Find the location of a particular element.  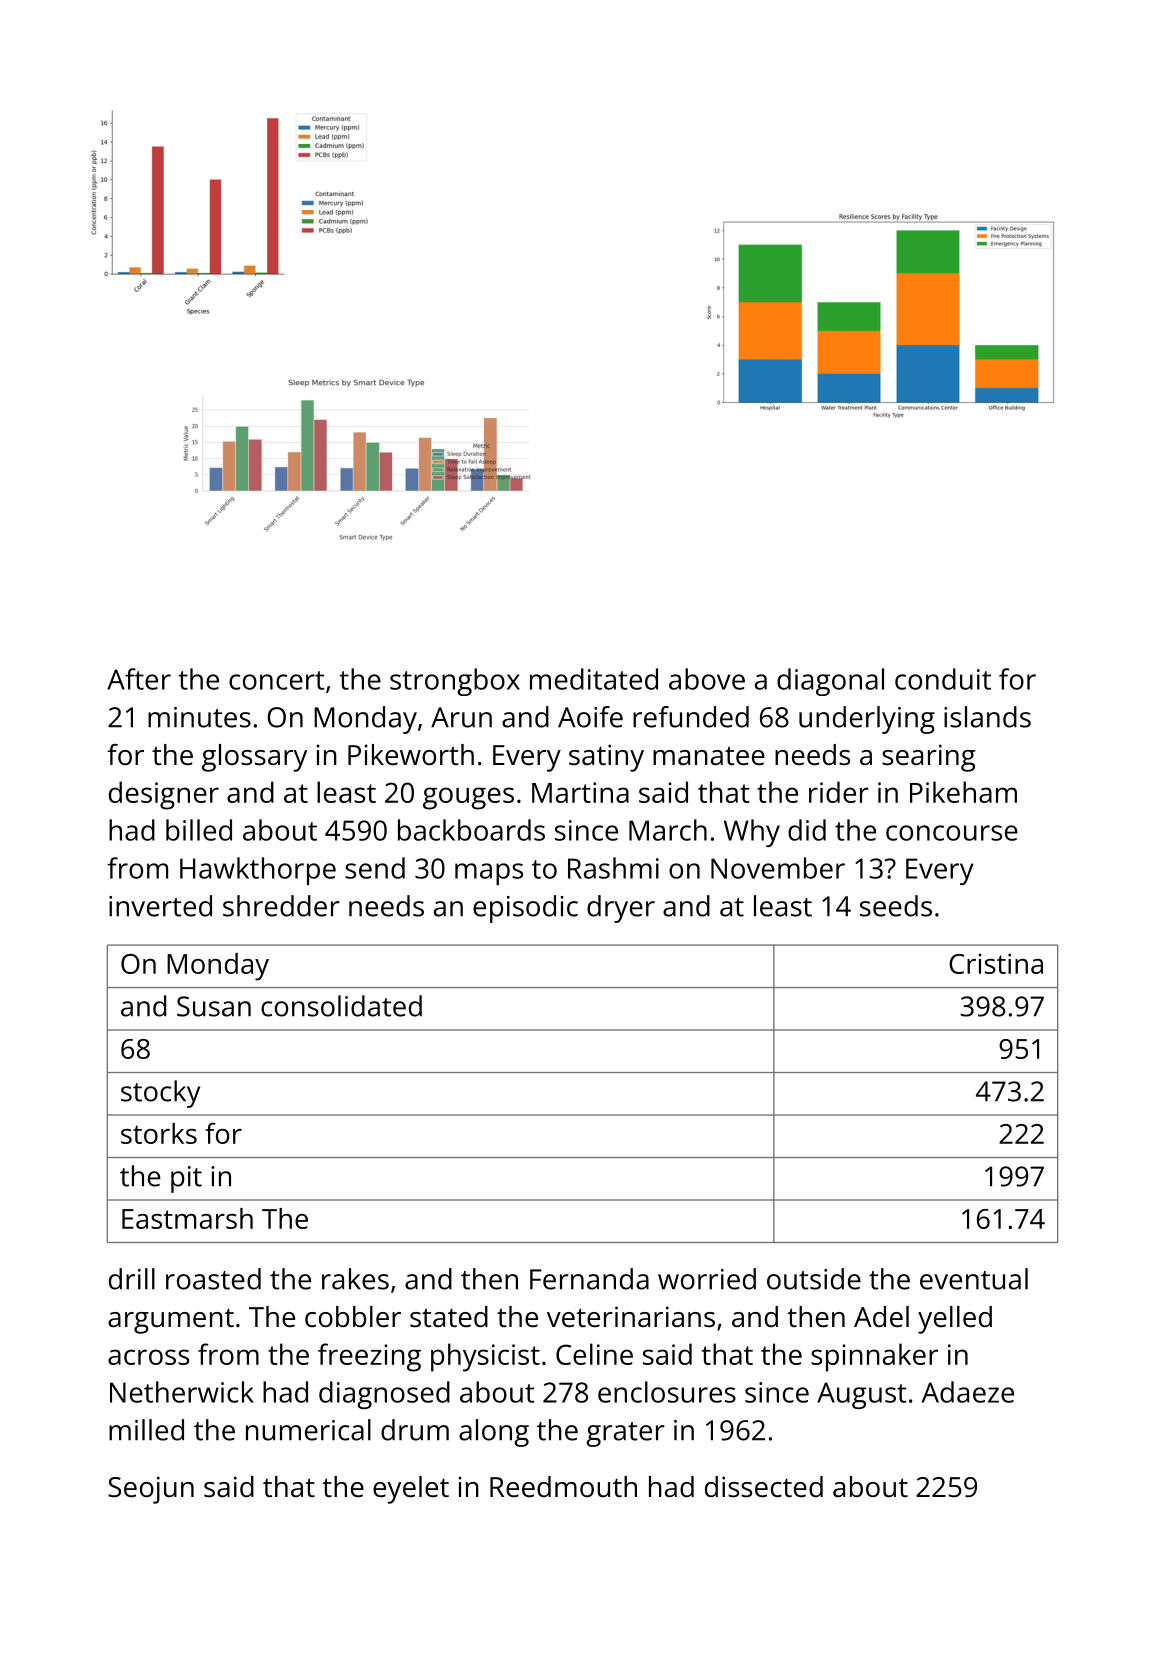

Eastmarsh is located at coordinates (187, 1218).
